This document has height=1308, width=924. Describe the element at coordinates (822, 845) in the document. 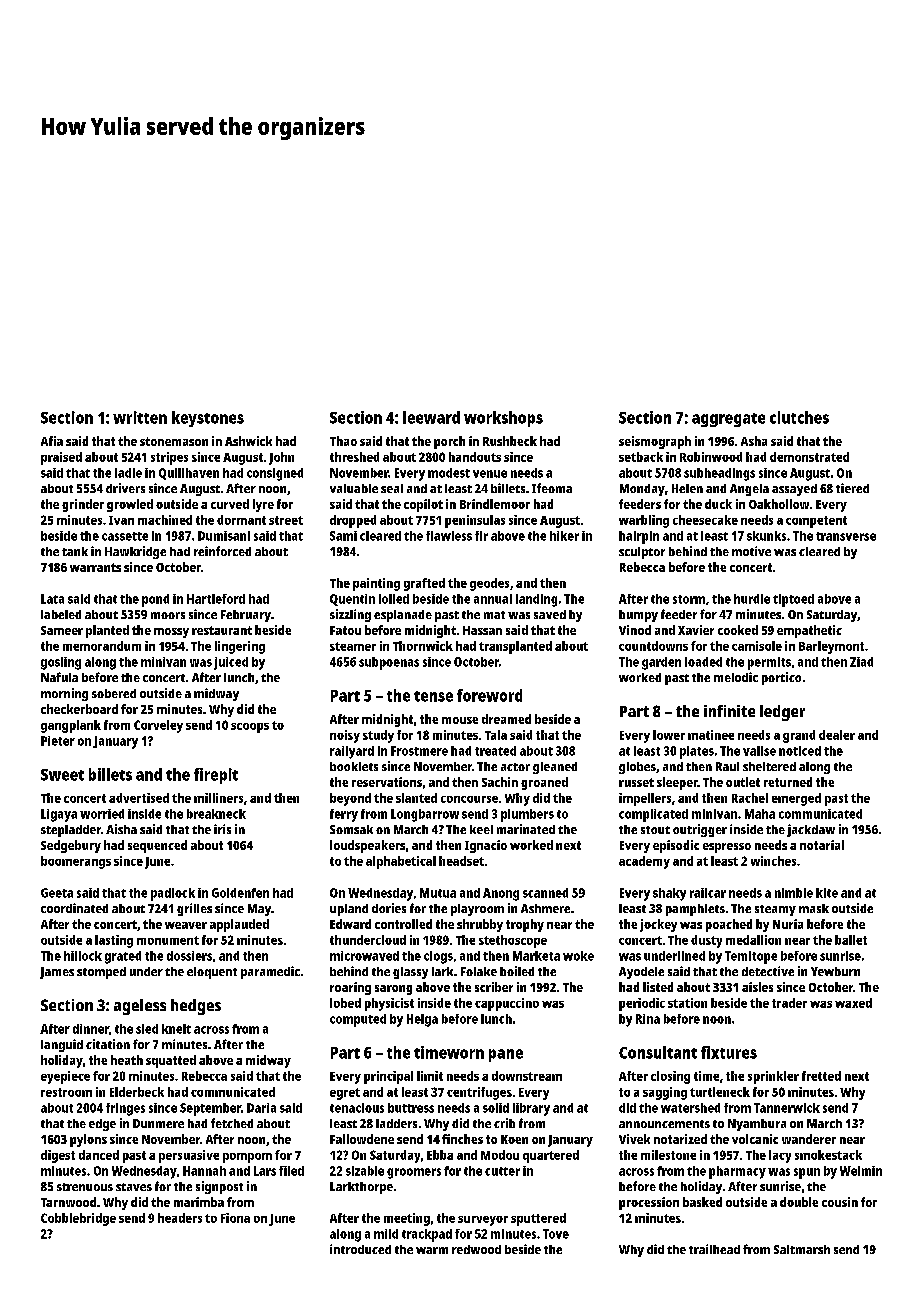

I see `notarial` at that location.
